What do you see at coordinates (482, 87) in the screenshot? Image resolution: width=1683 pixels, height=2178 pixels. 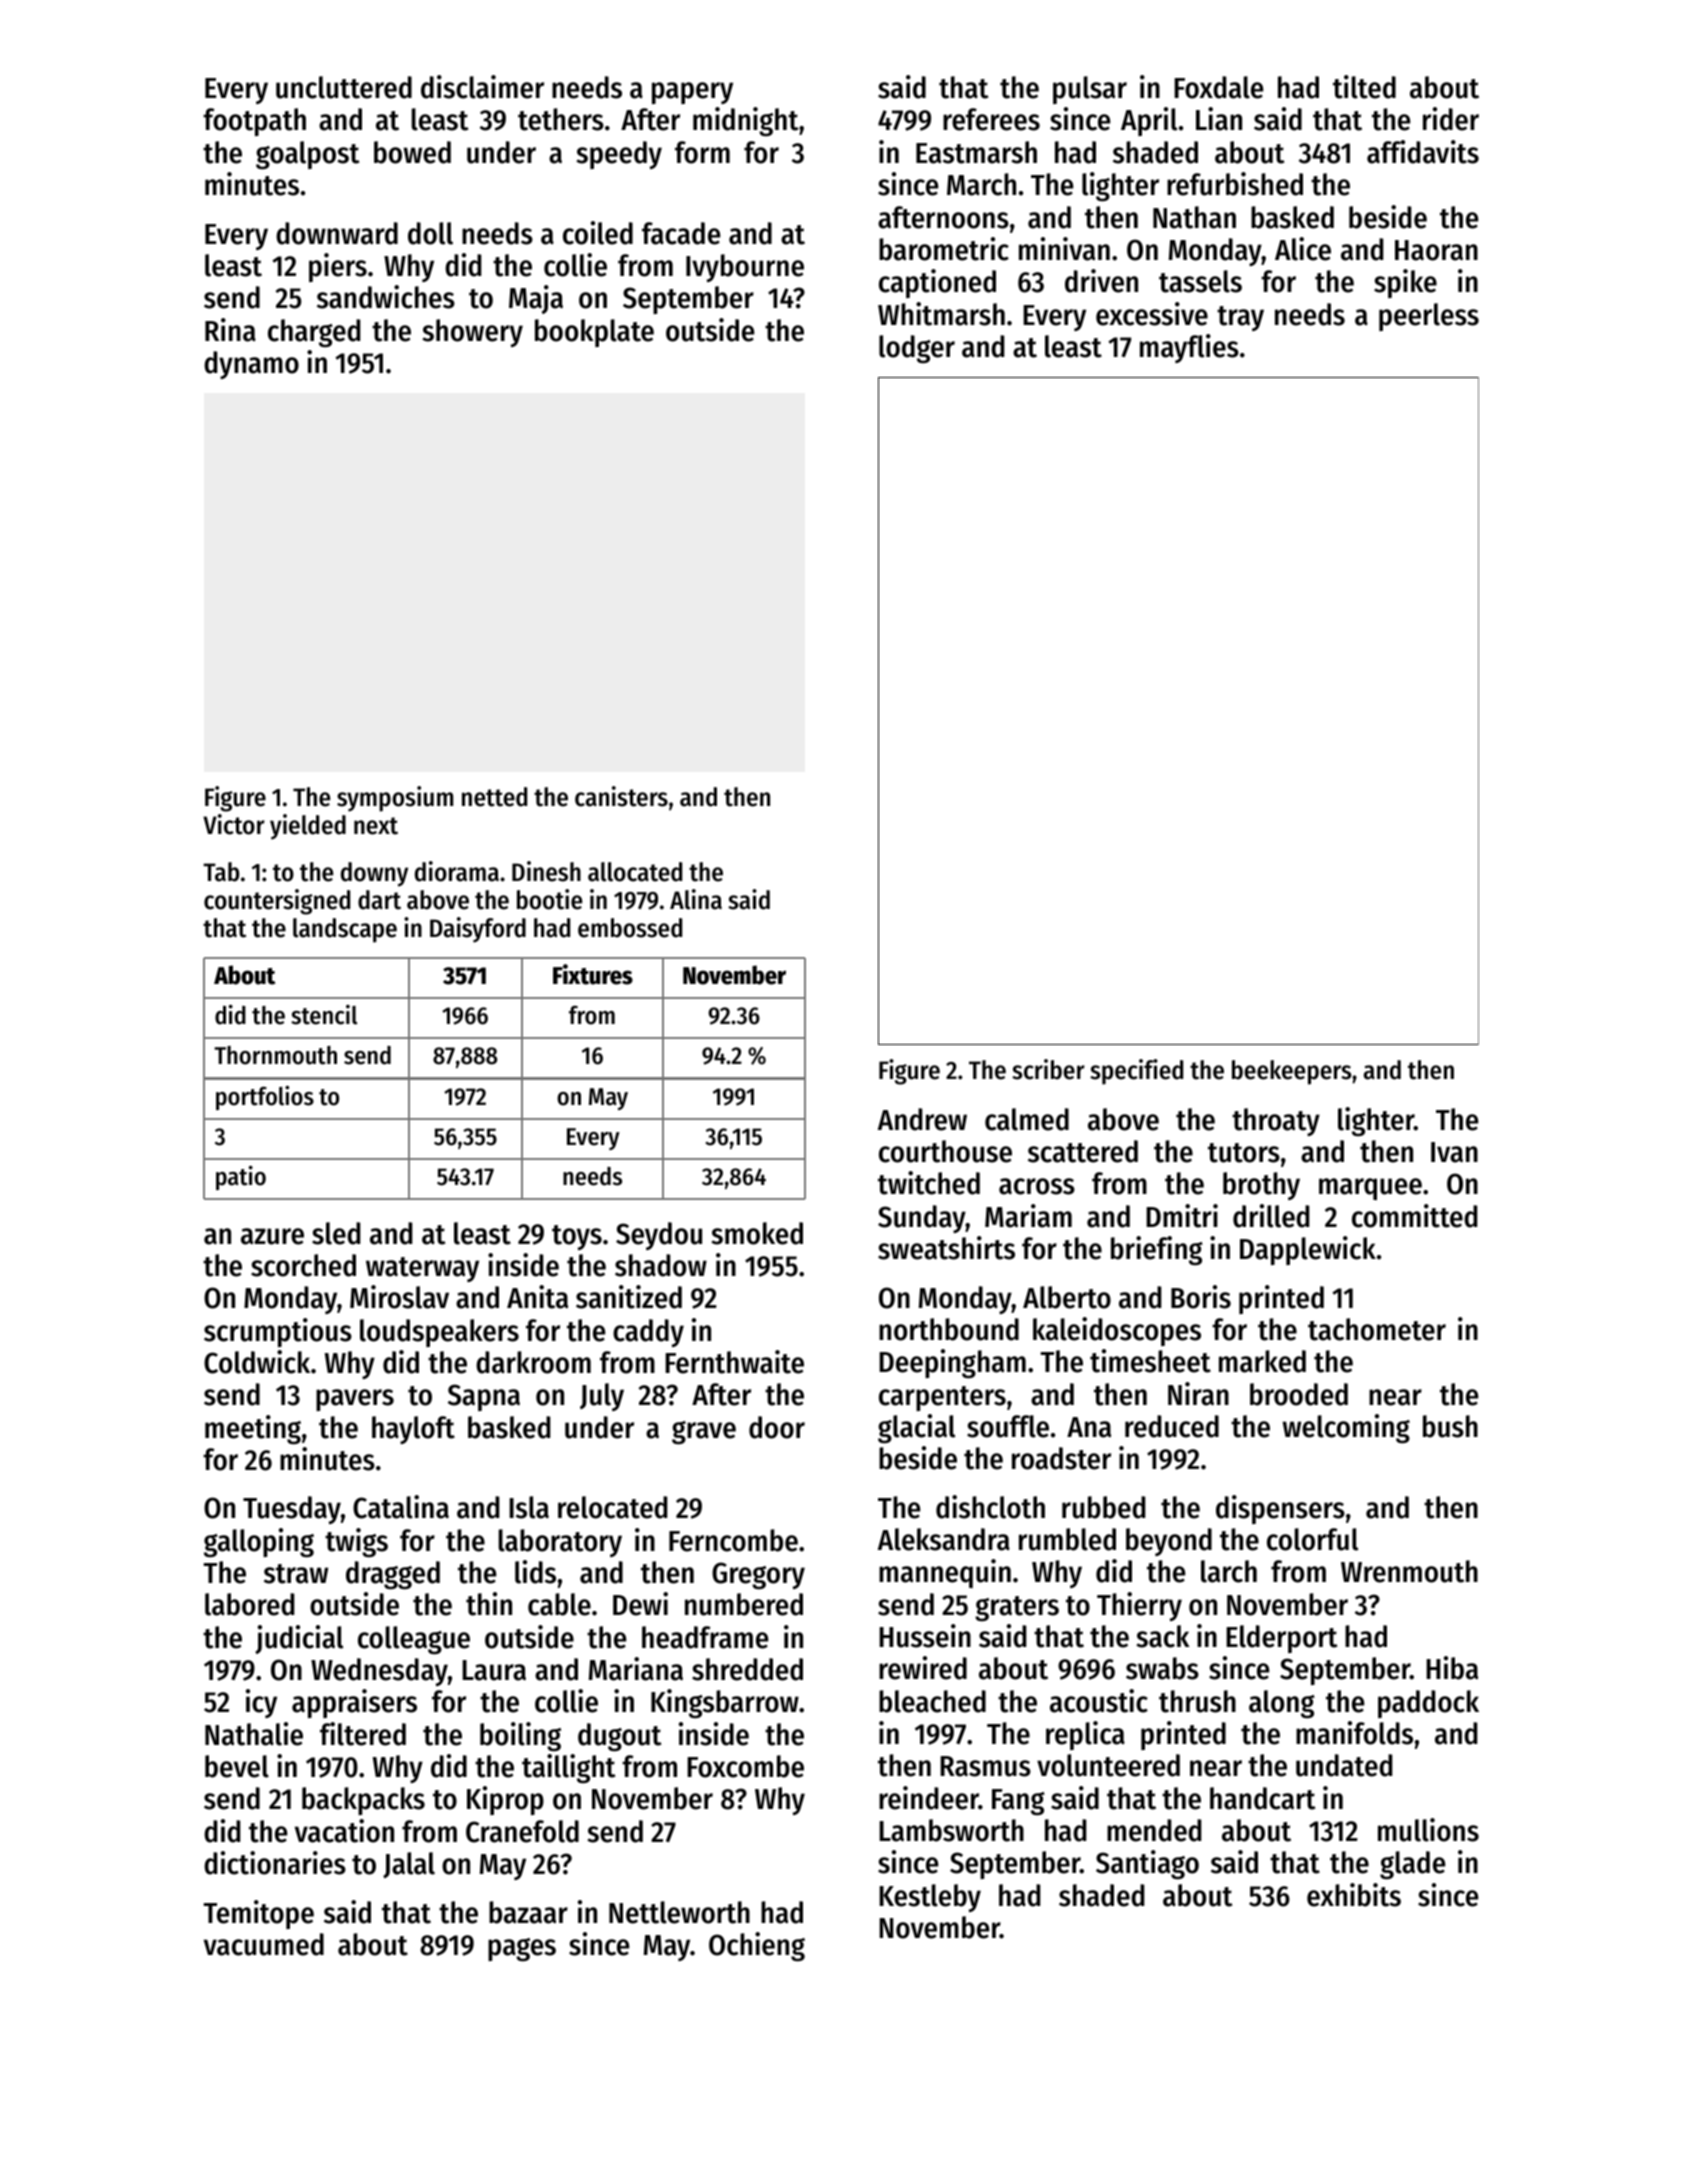 I see `disclaimer` at bounding box center [482, 87].
